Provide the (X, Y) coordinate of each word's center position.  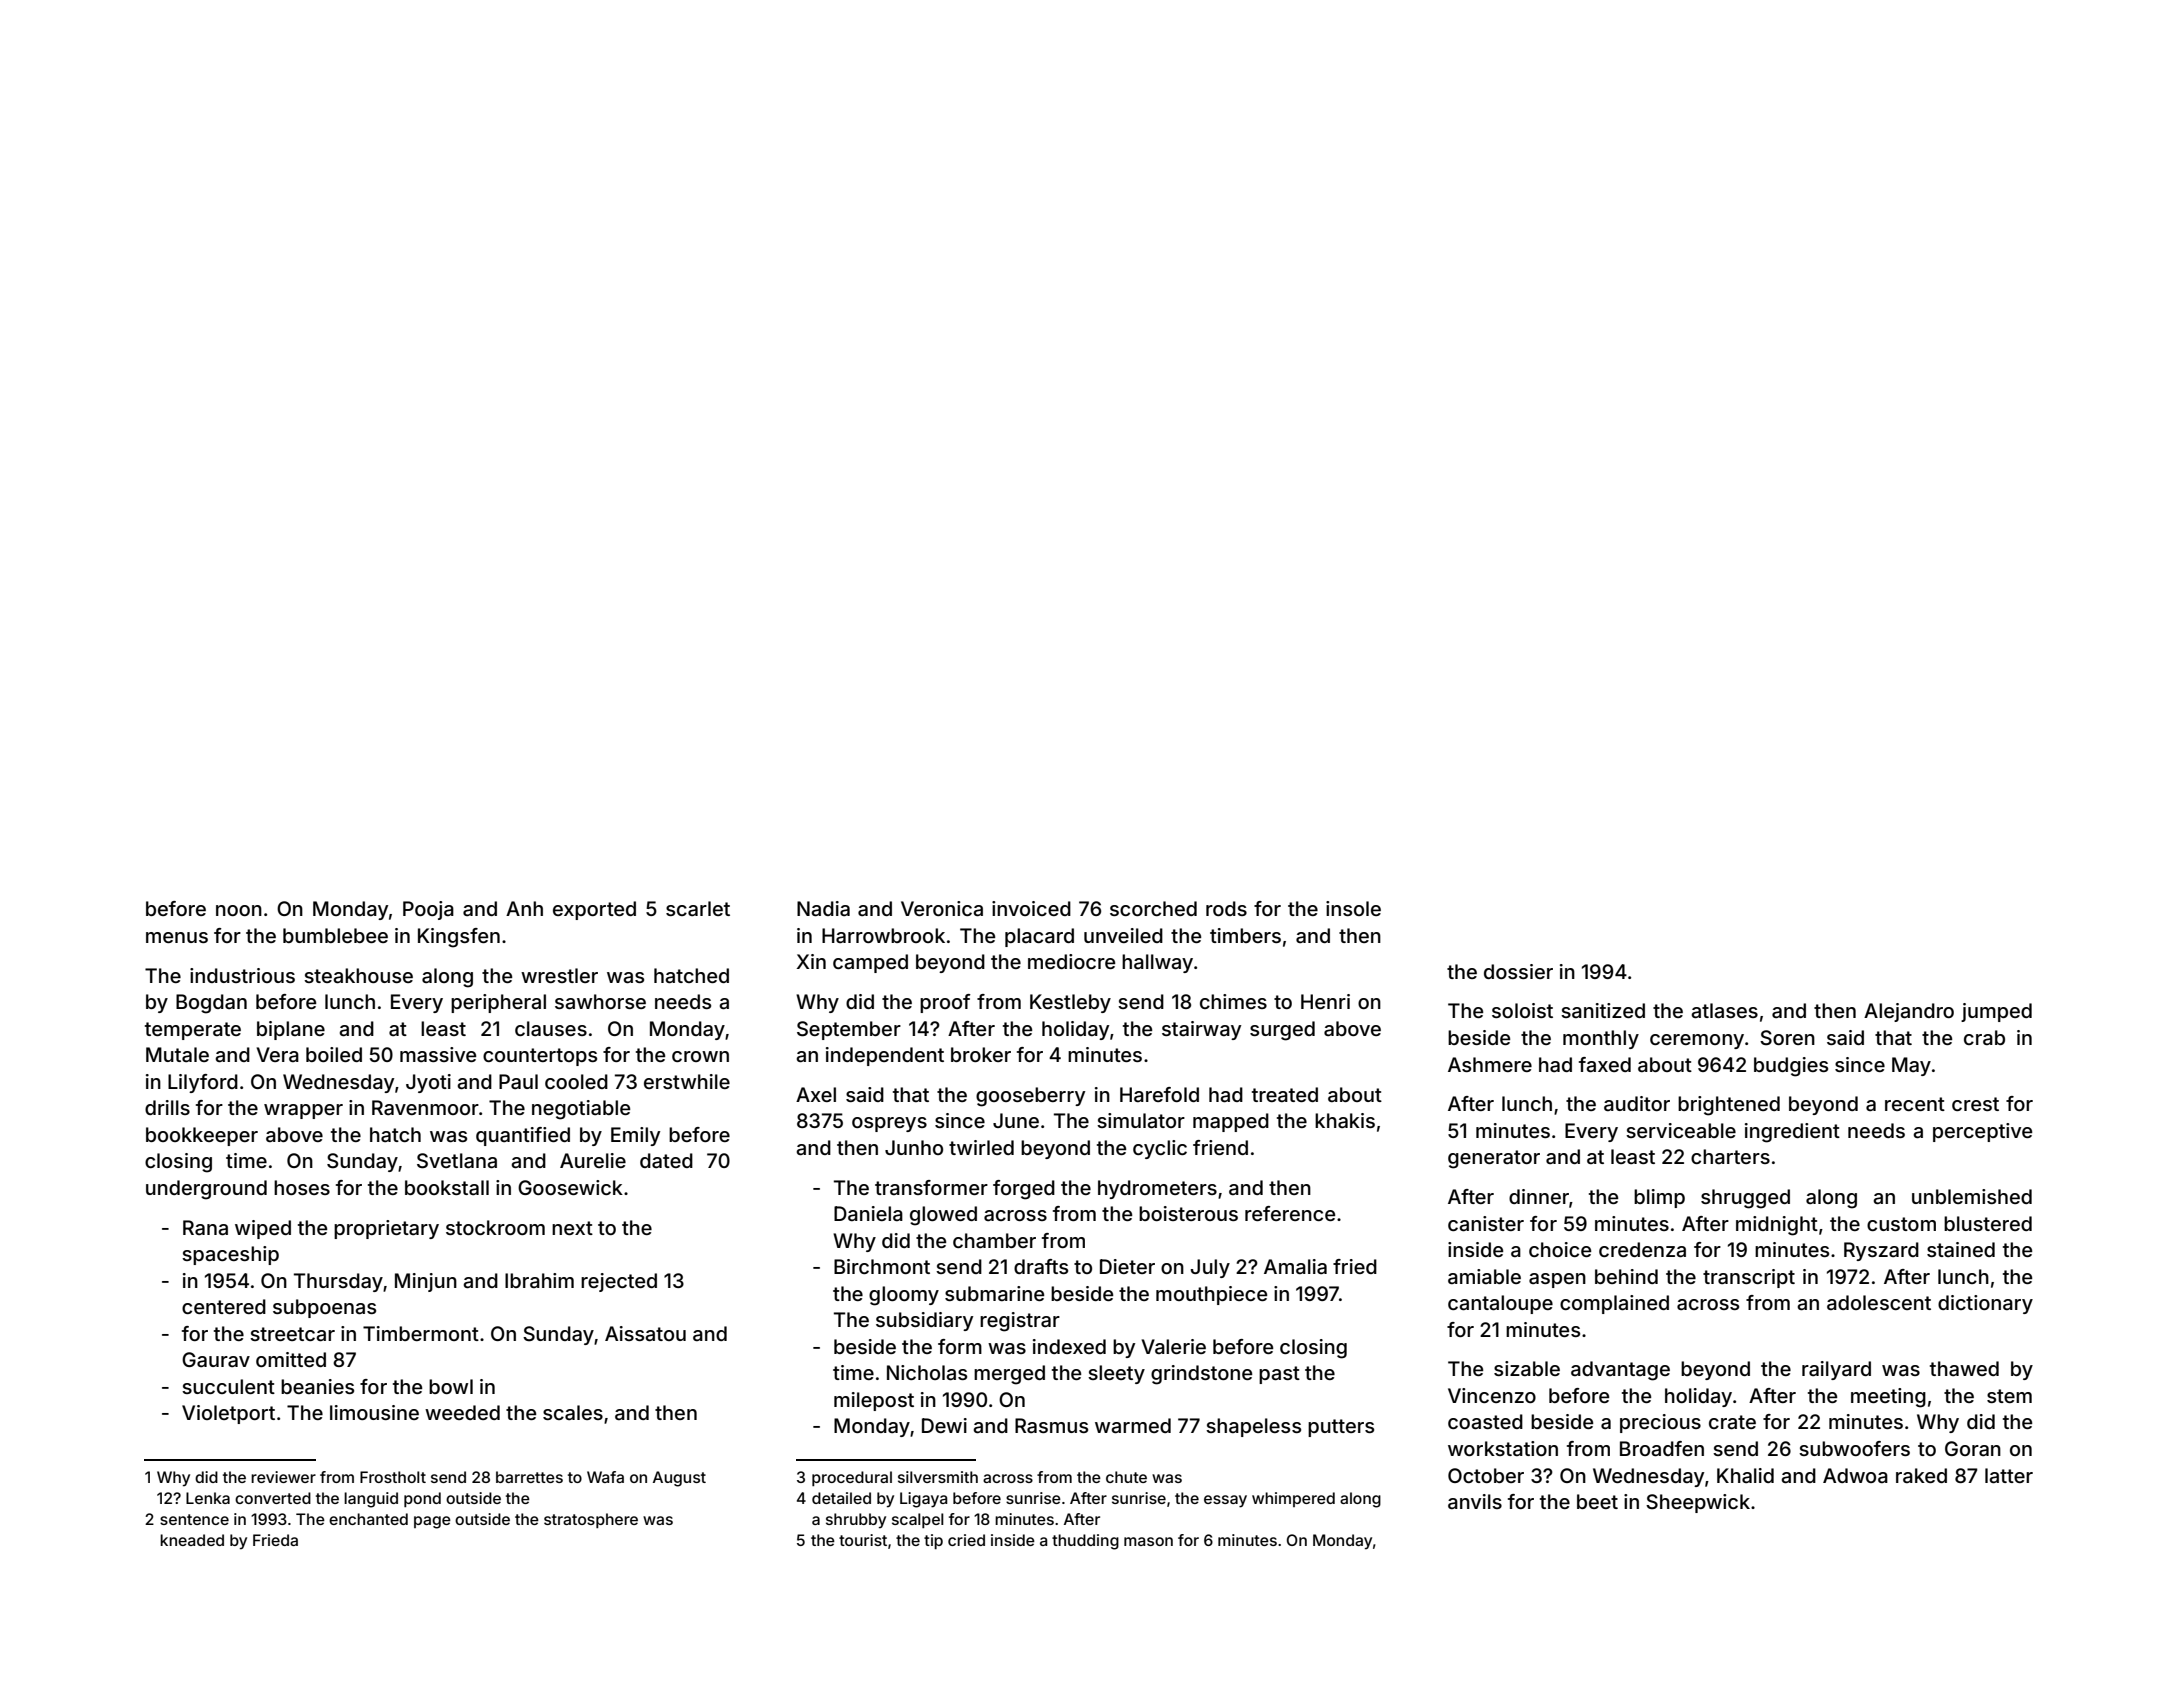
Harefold (1159, 1094)
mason (1148, 1541)
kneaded (192, 1540)
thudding (1085, 1542)
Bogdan (211, 1004)
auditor (1637, 1103)
